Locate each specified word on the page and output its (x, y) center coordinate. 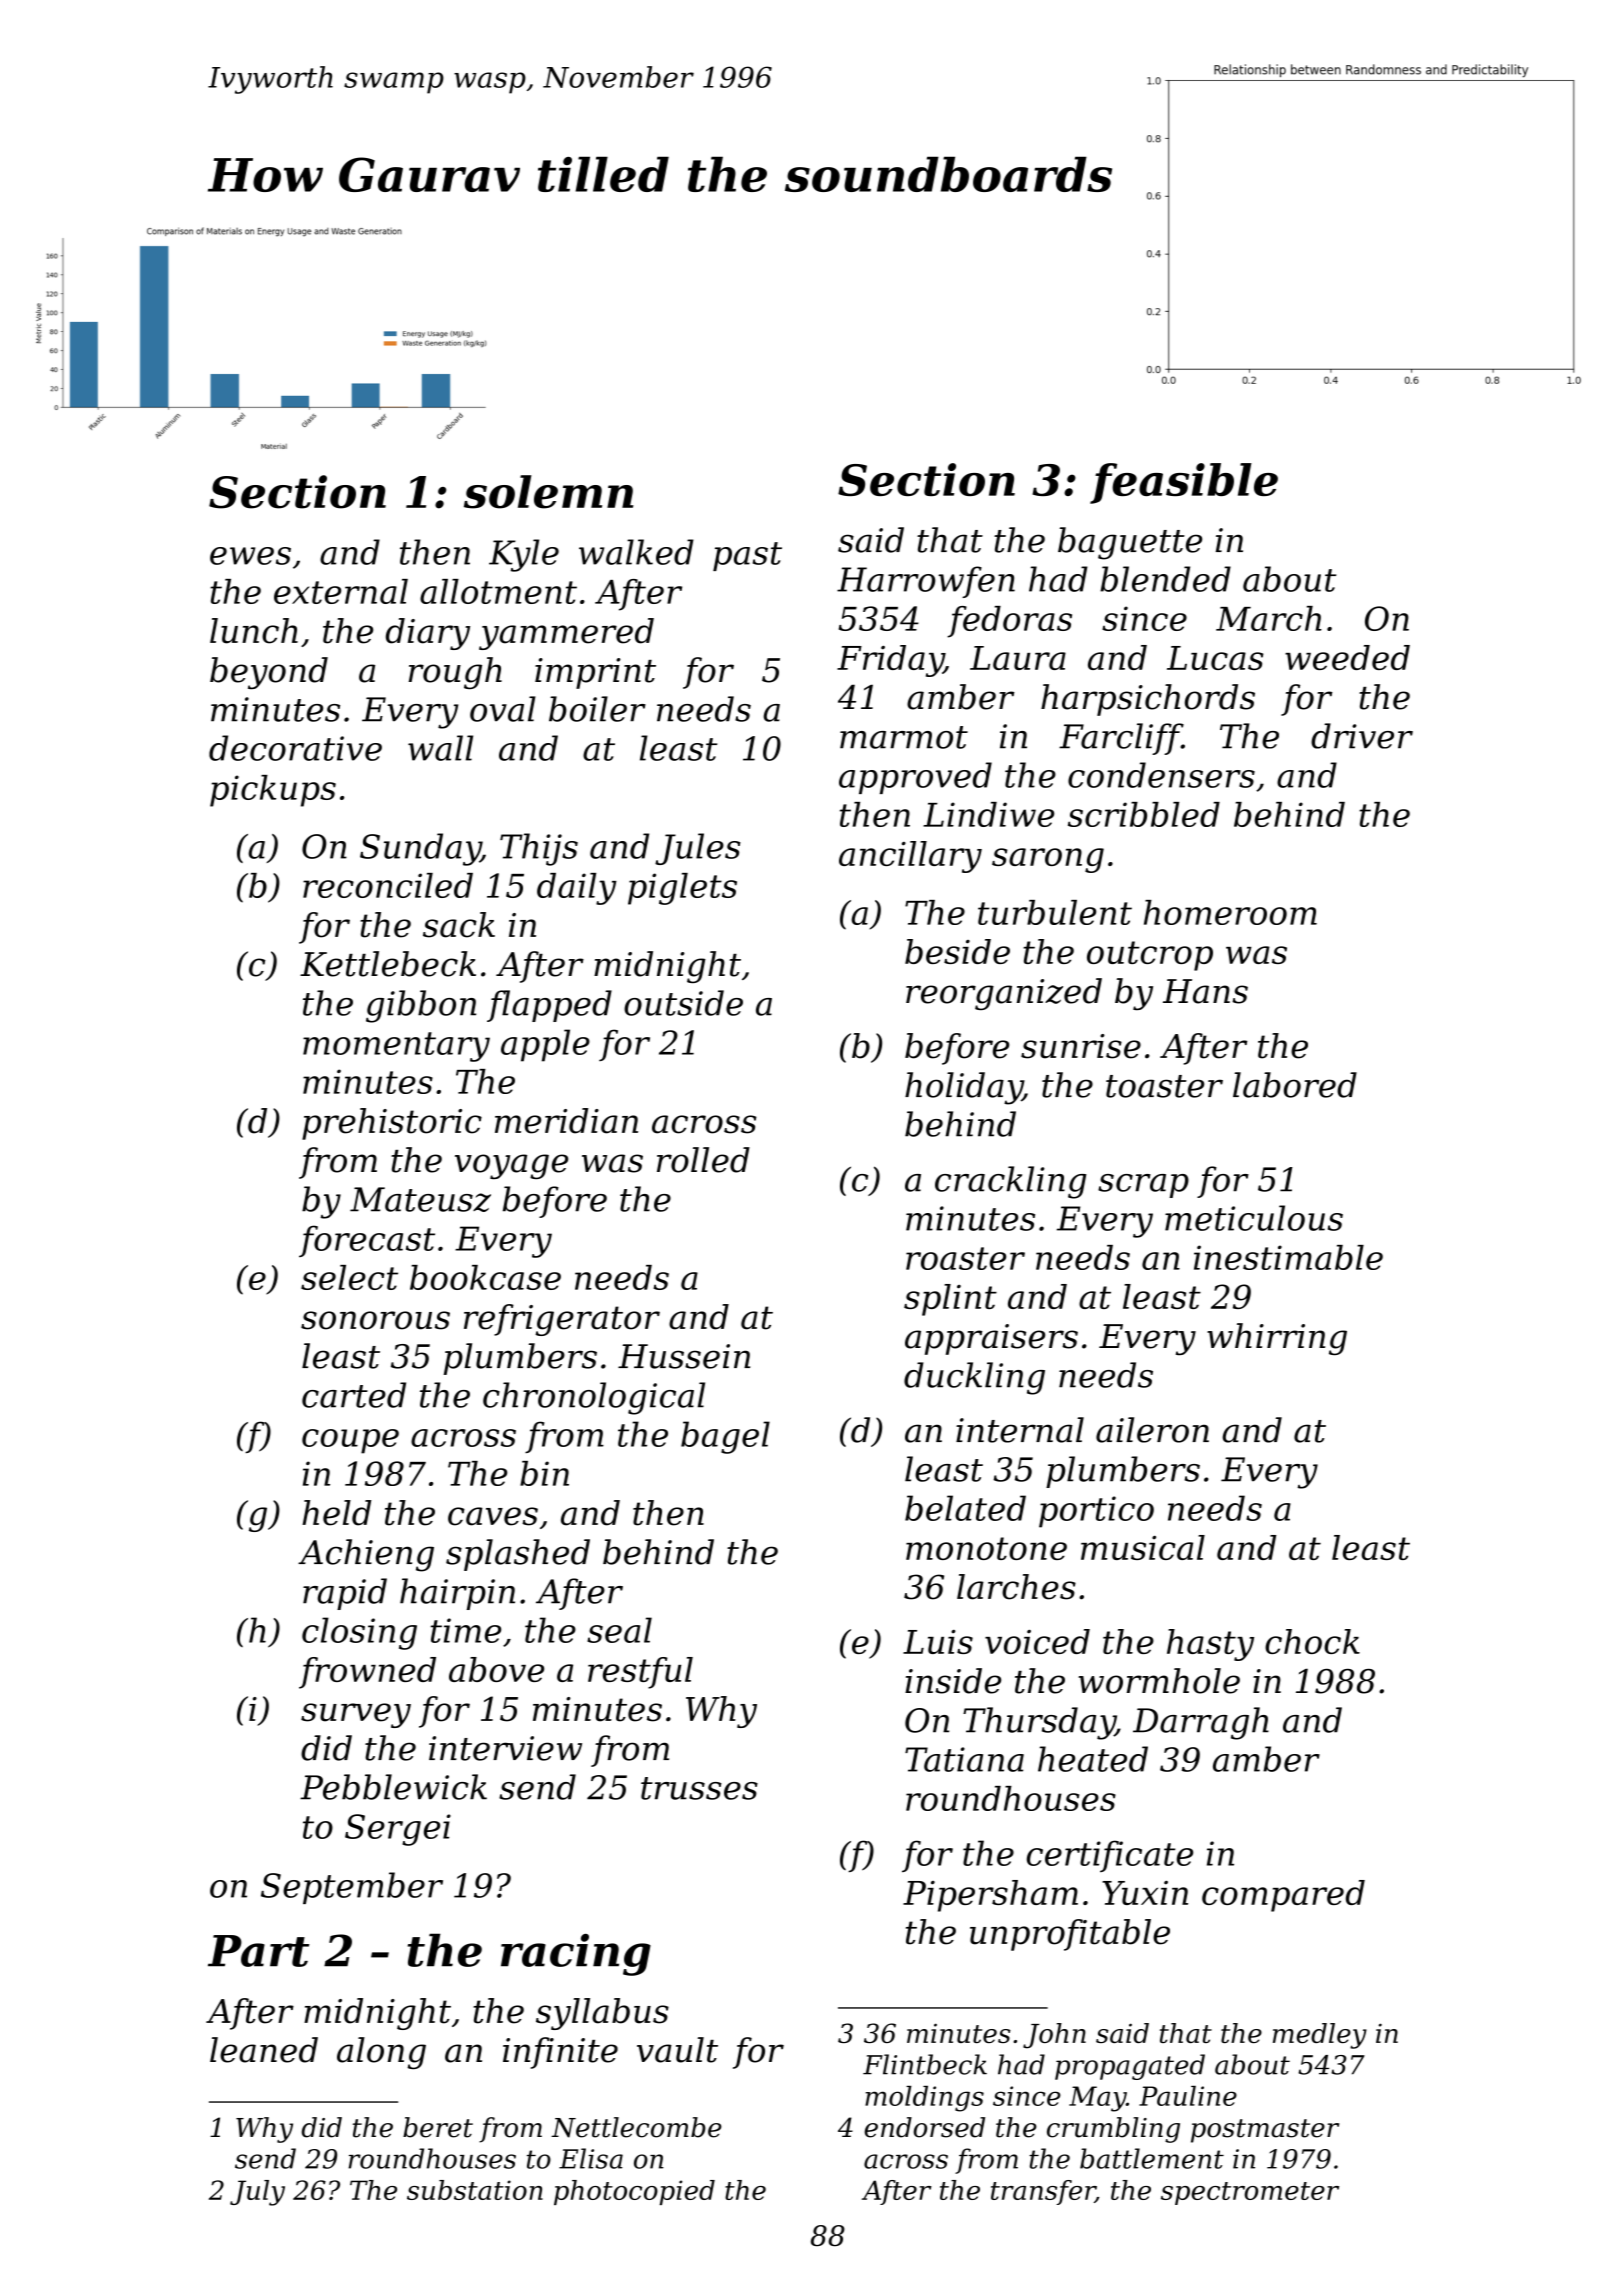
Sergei (398, 1830)
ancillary (910, 857)
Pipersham (990, 1896)
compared (1283, 1896)
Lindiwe (988, 814)
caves (493, 1516)
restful (640, 1673)
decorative (295, 748)
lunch (254, 631)
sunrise (1081, 1046)
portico (1096, 1512)
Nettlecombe (636, 2127)
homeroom (1230, 912)
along (381, 2053)
